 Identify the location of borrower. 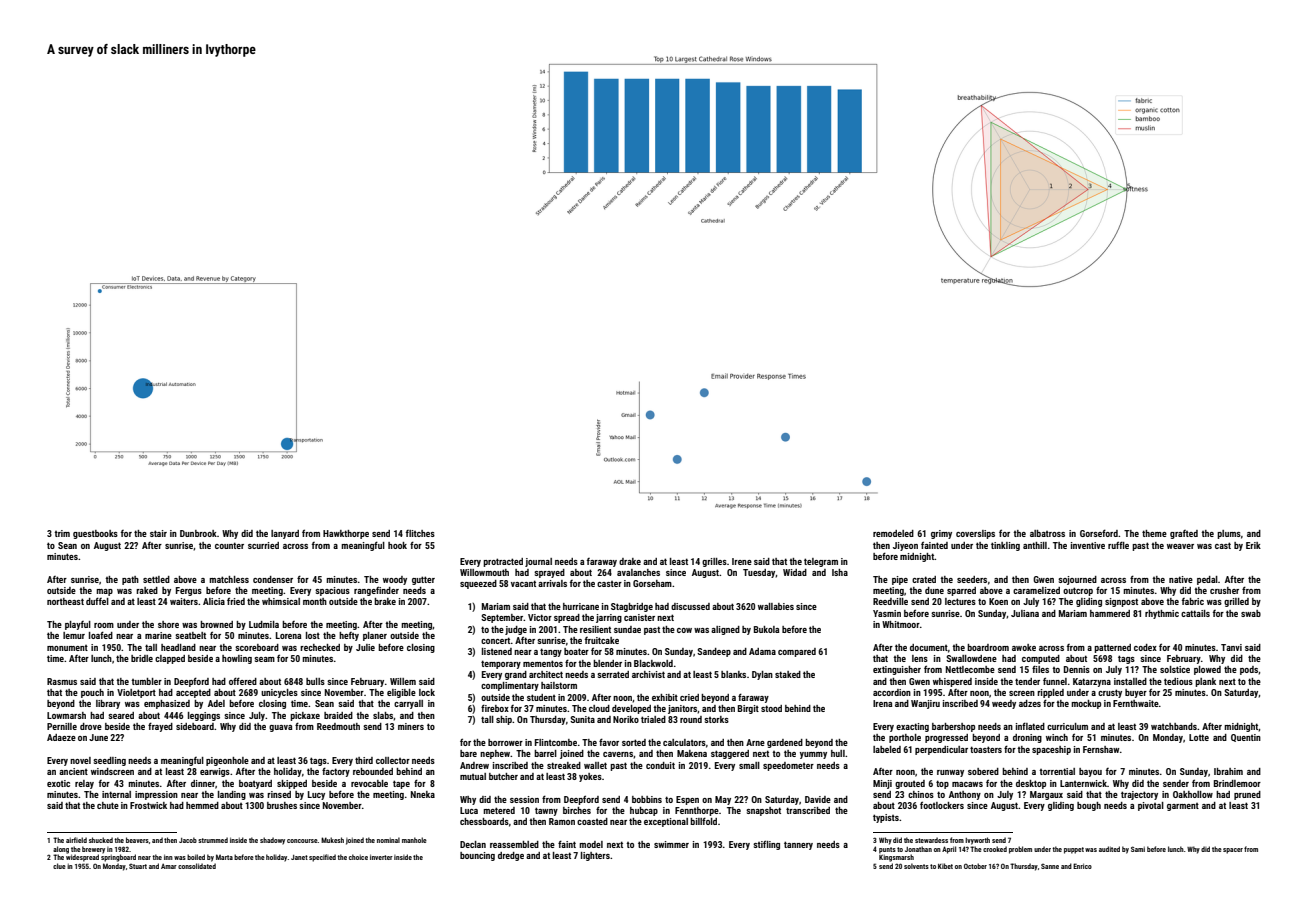
(505, 742).
